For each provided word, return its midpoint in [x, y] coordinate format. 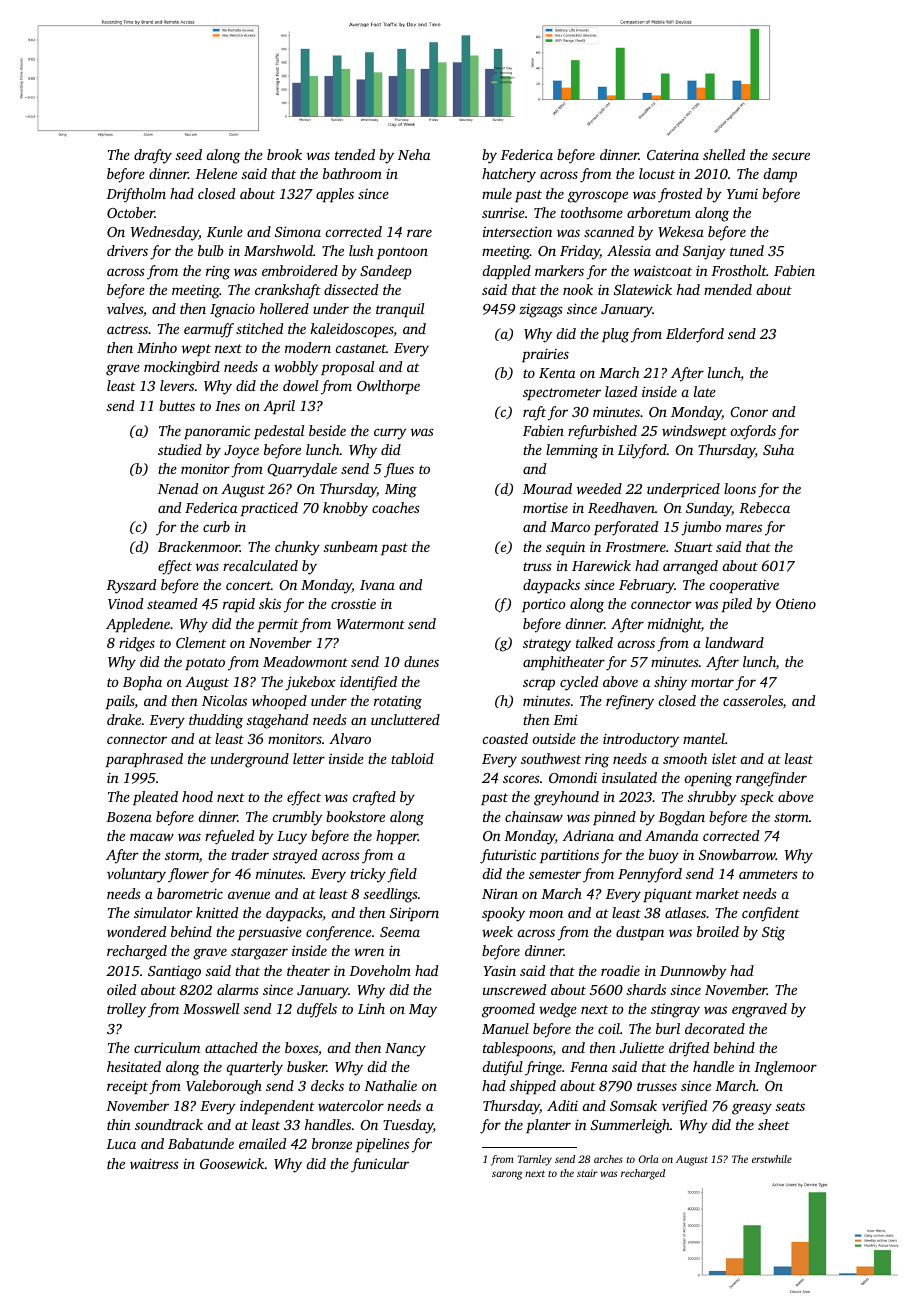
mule [497, 193]
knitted [217, 912]
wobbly [296, 368]
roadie [620, 970]
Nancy [405, 1050]
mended [728, 289]
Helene [216, 173]
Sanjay [704, 252]
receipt [127, 1087]
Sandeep [386, 272]
